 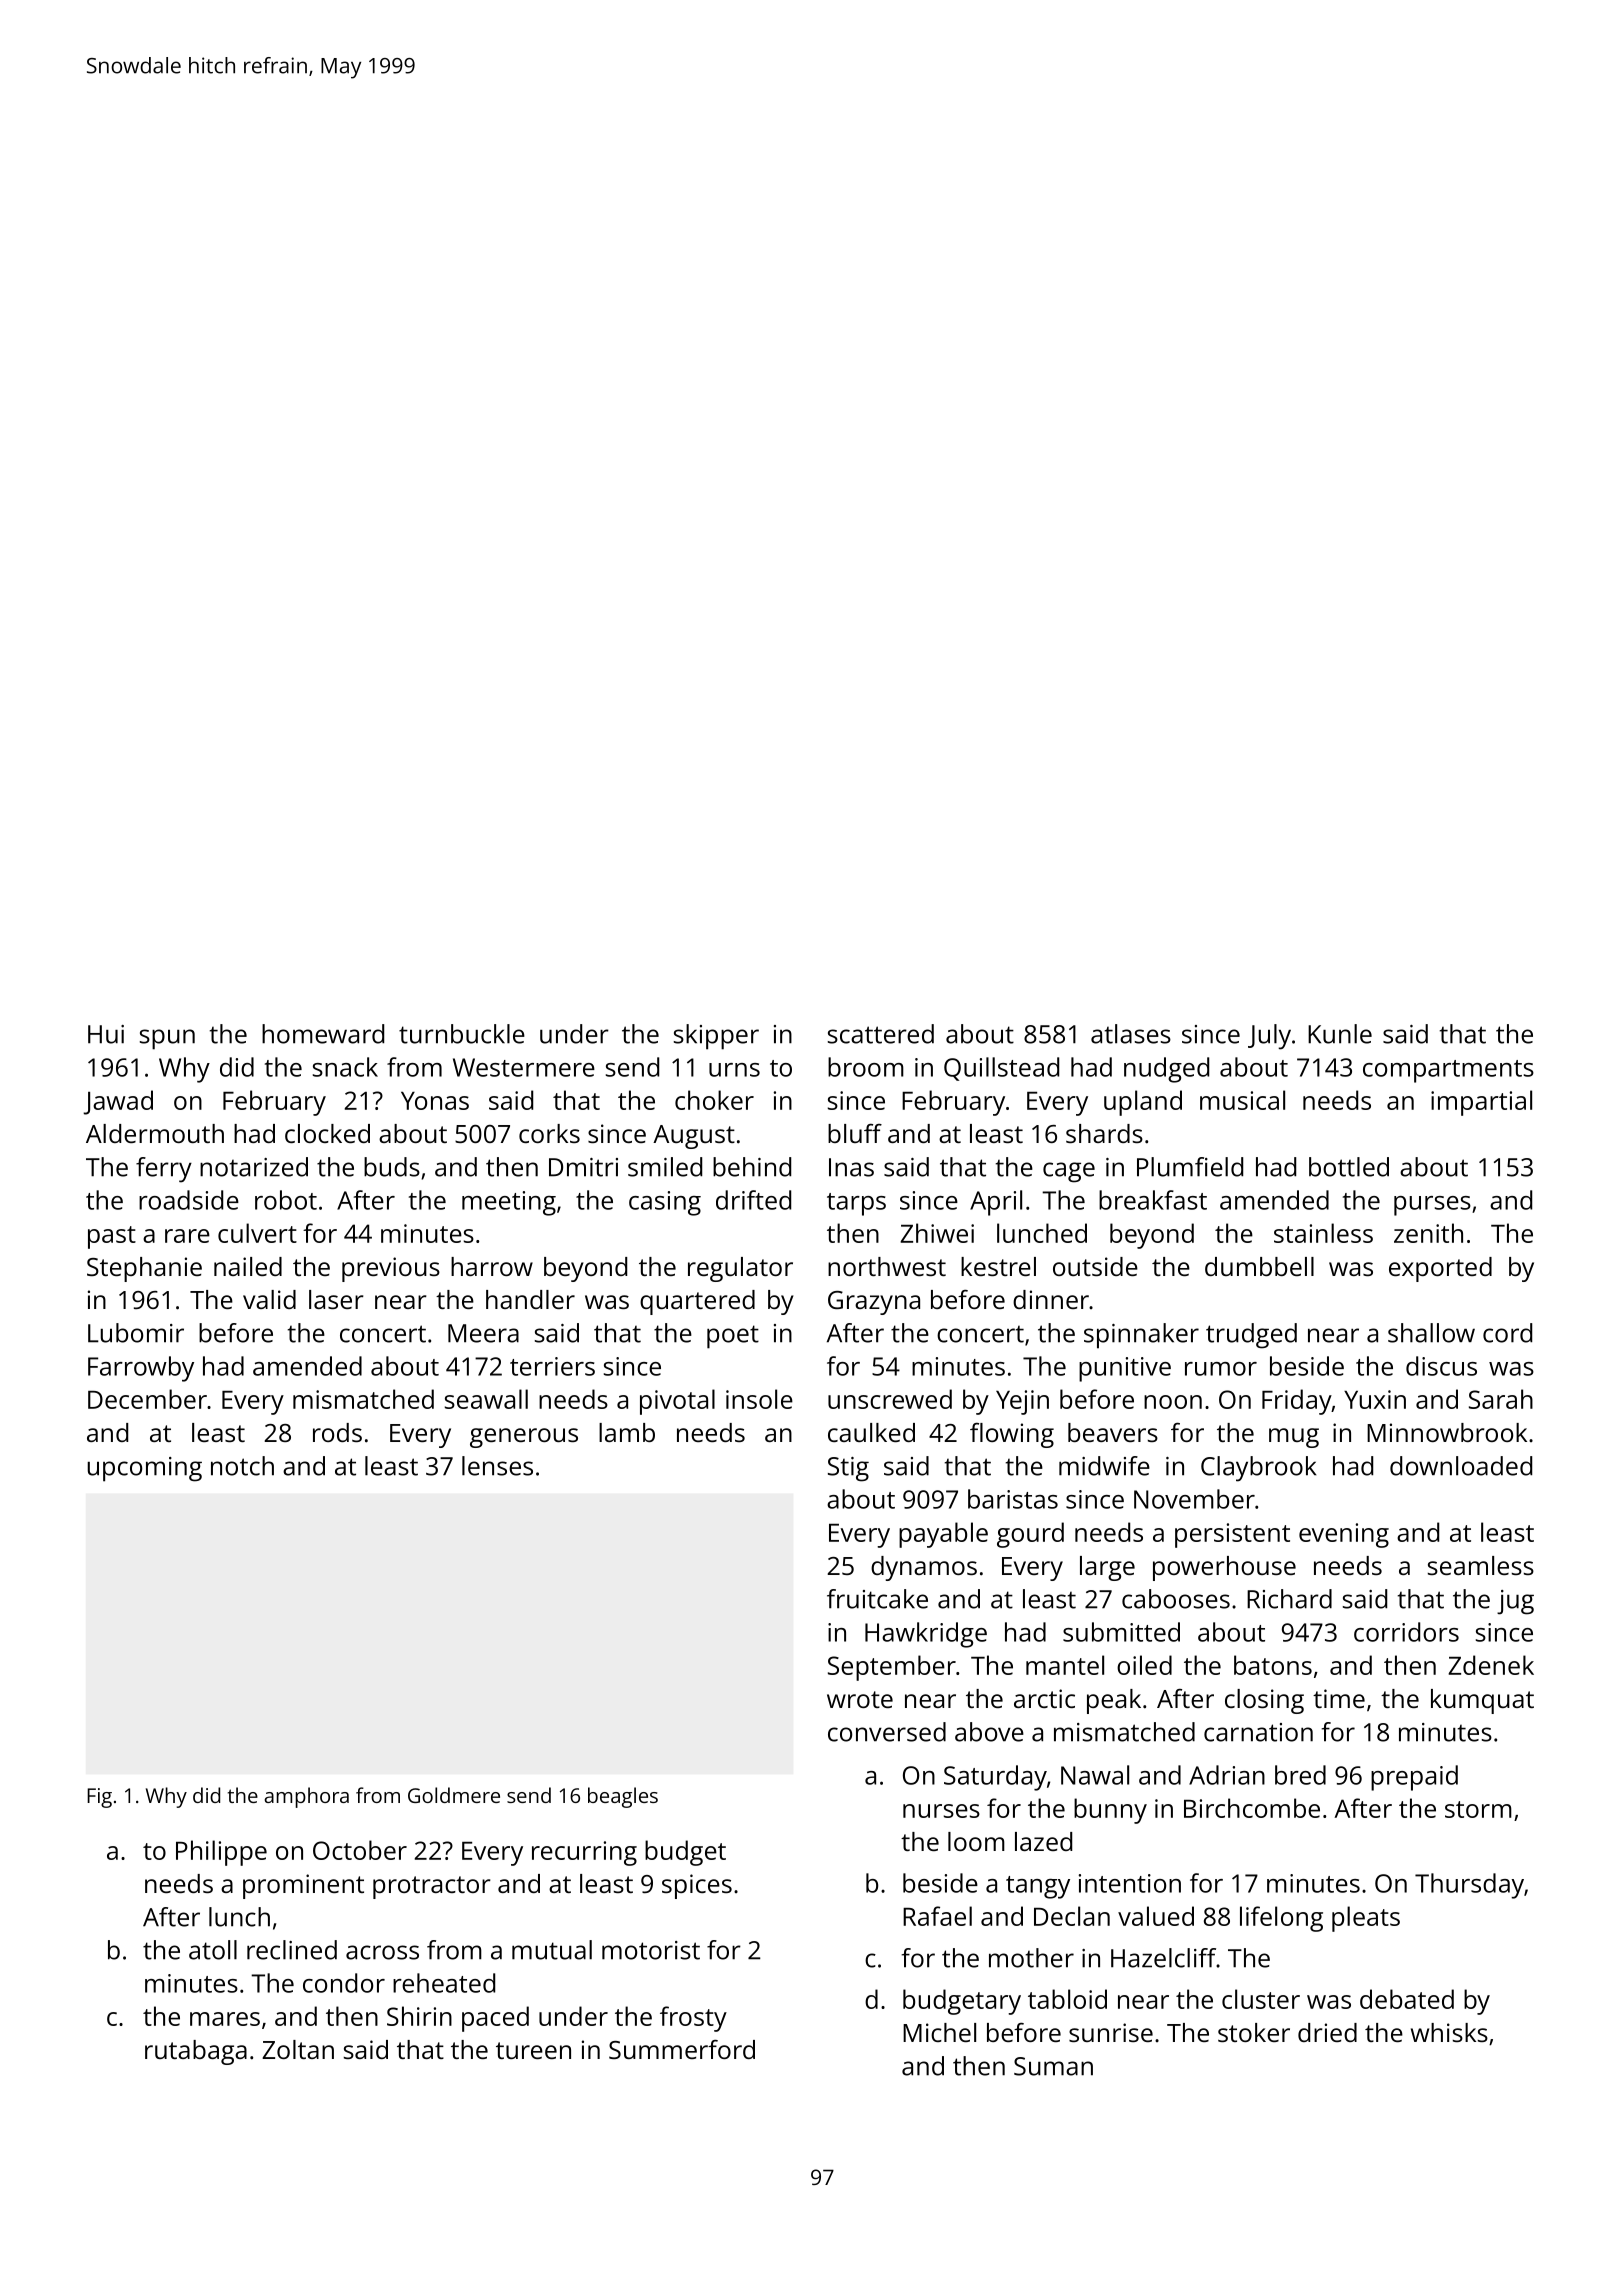 I want to click on Fig, so click(x=99, y=1798).
